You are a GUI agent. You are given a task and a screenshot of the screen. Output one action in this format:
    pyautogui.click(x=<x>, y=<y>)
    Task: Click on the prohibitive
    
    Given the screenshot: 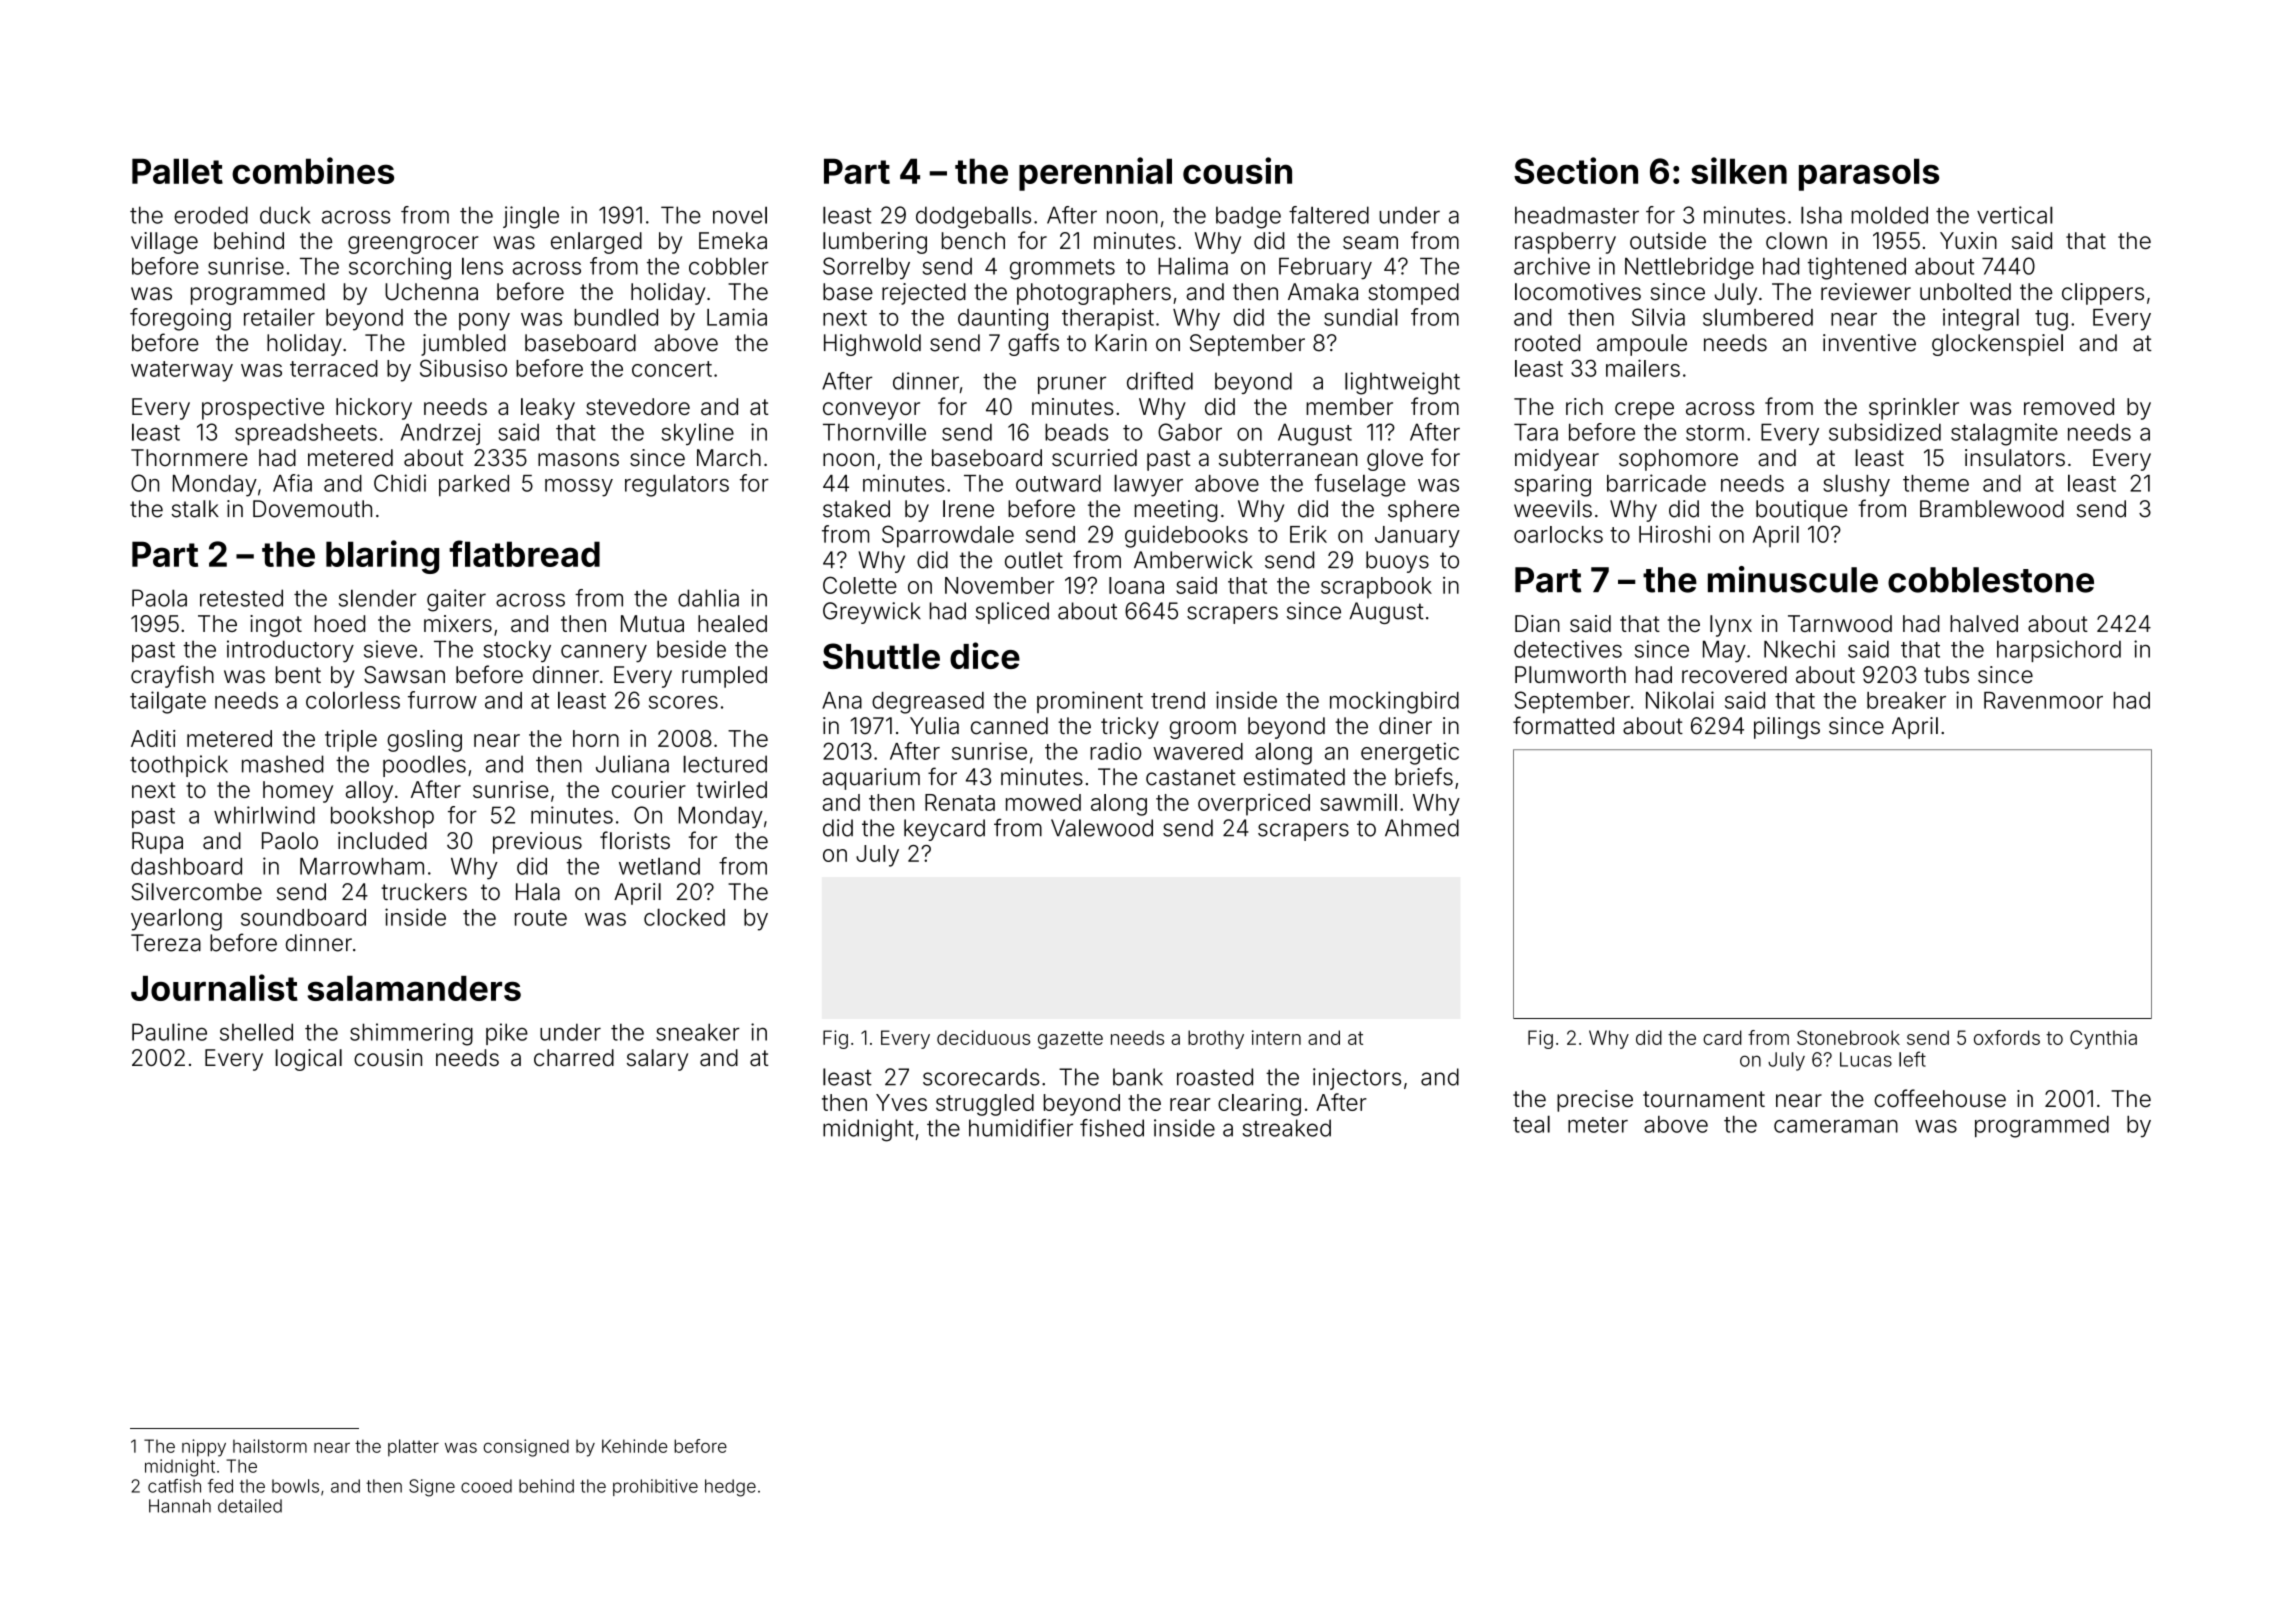 What is the action you would take?
    pyautogui.click(x=655, y=1487)
